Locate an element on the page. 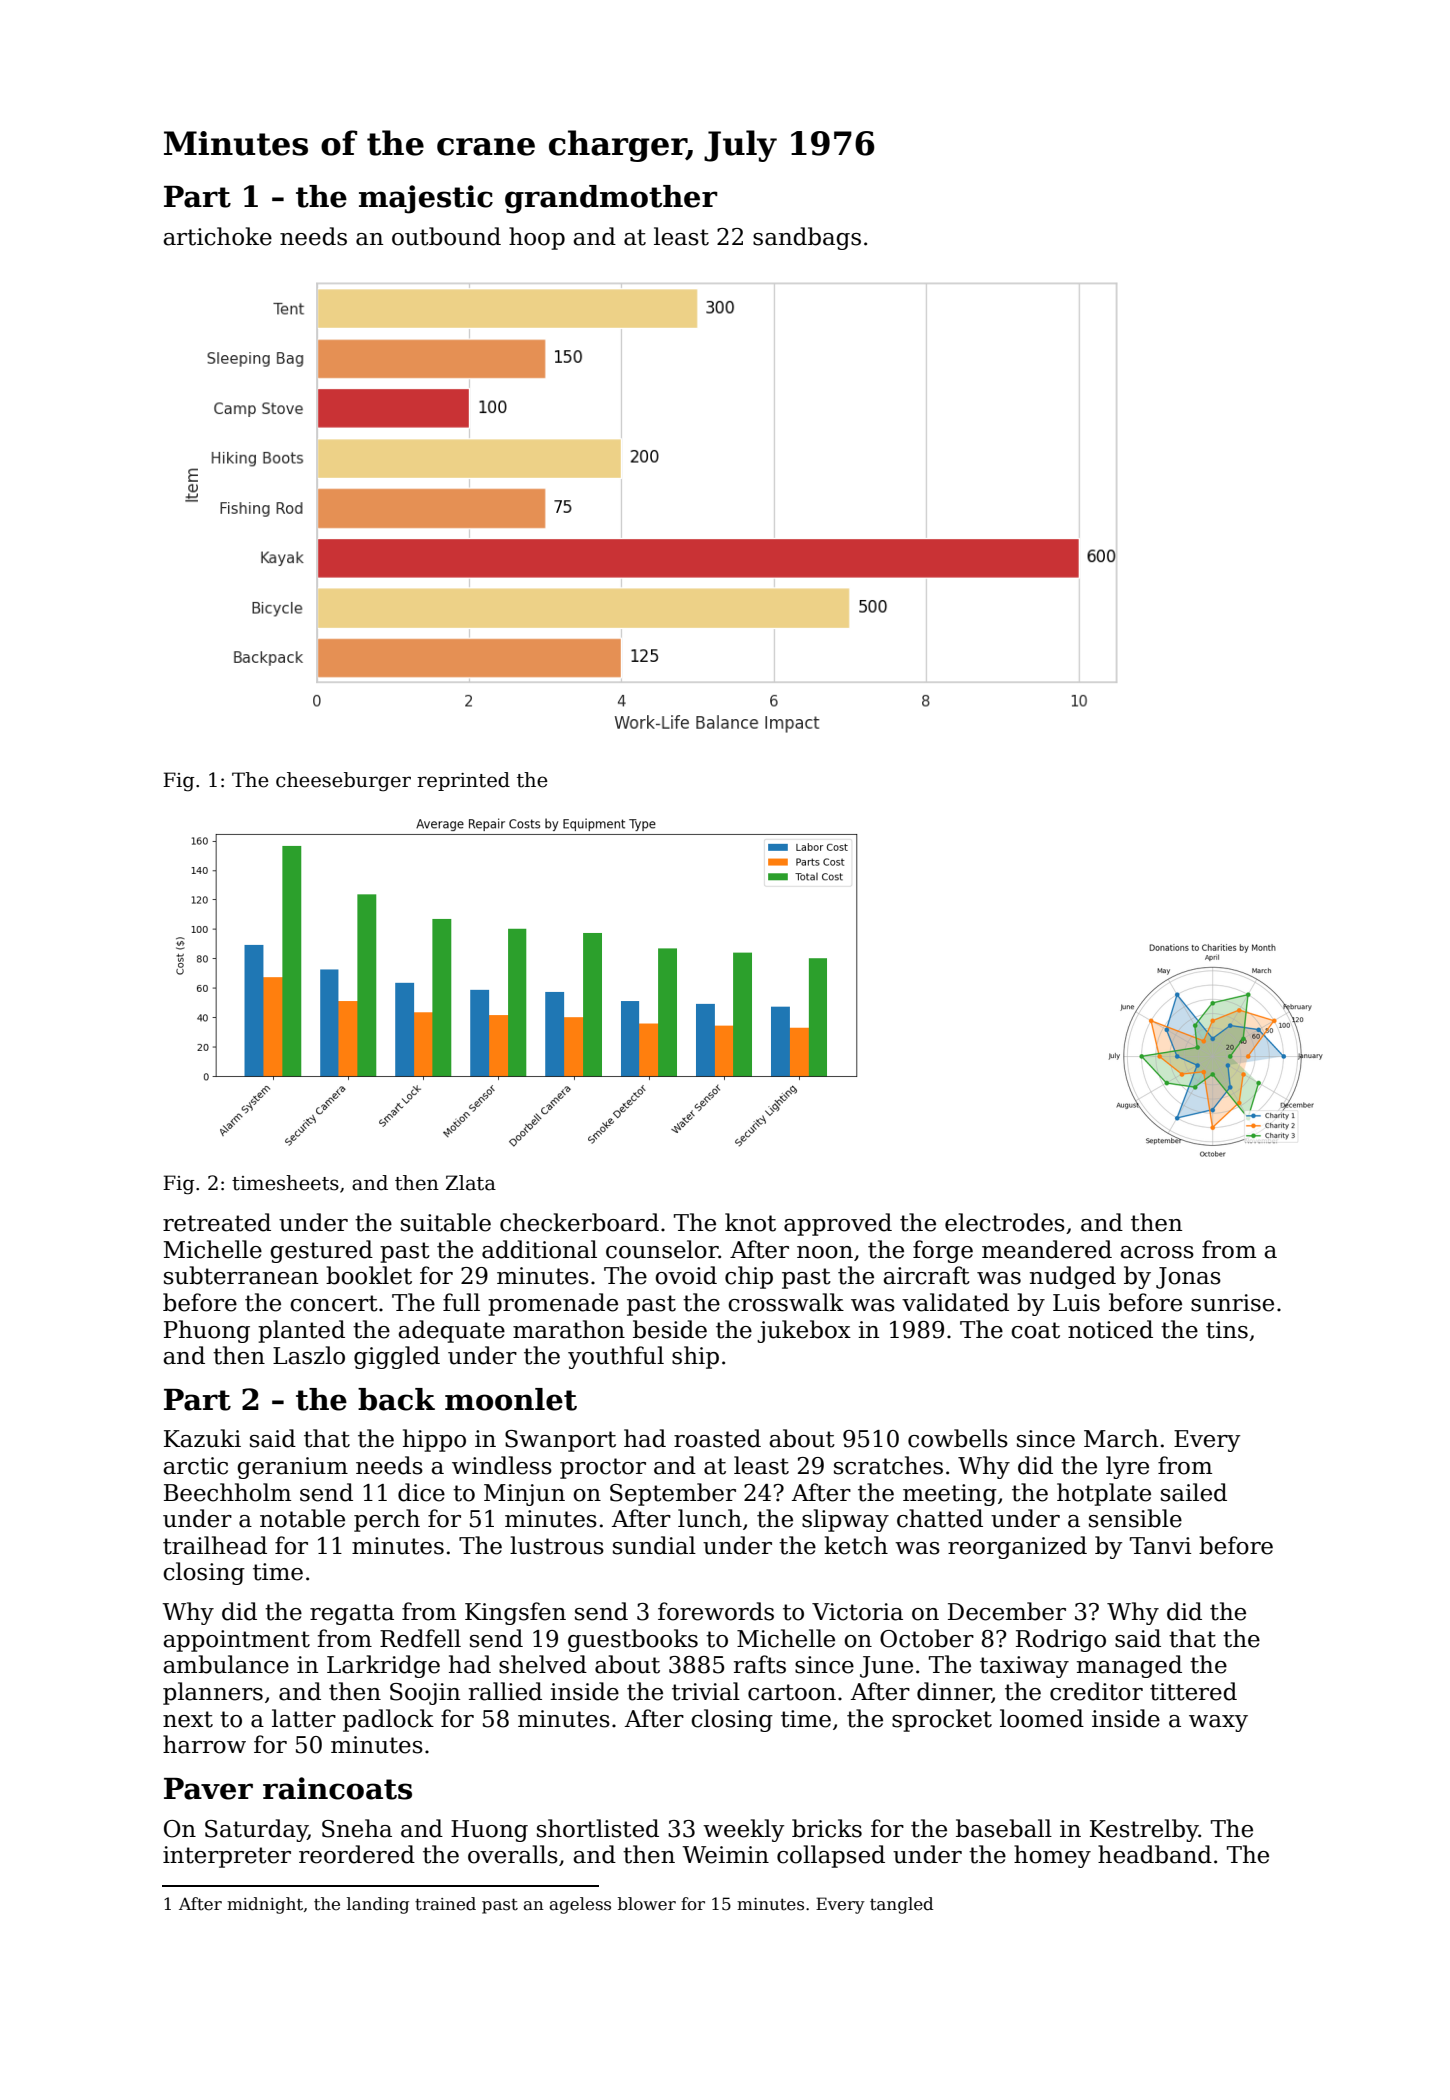 The width and height of the page is (1450, 2100). approved is located at coordinates (838, 1224).
